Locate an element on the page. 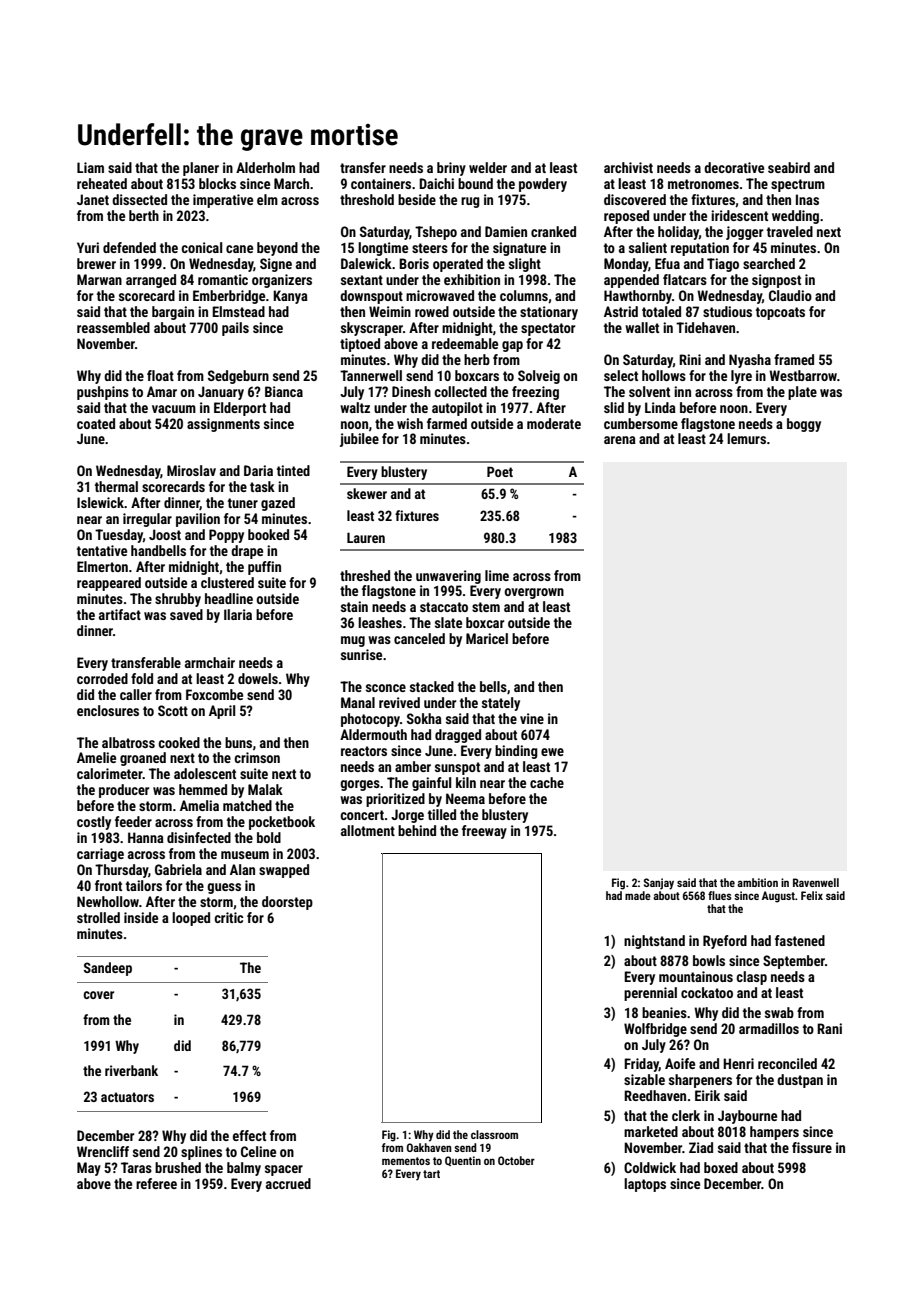 This page has width=924, height=1308. October is located at coordinates (516, 1160).
